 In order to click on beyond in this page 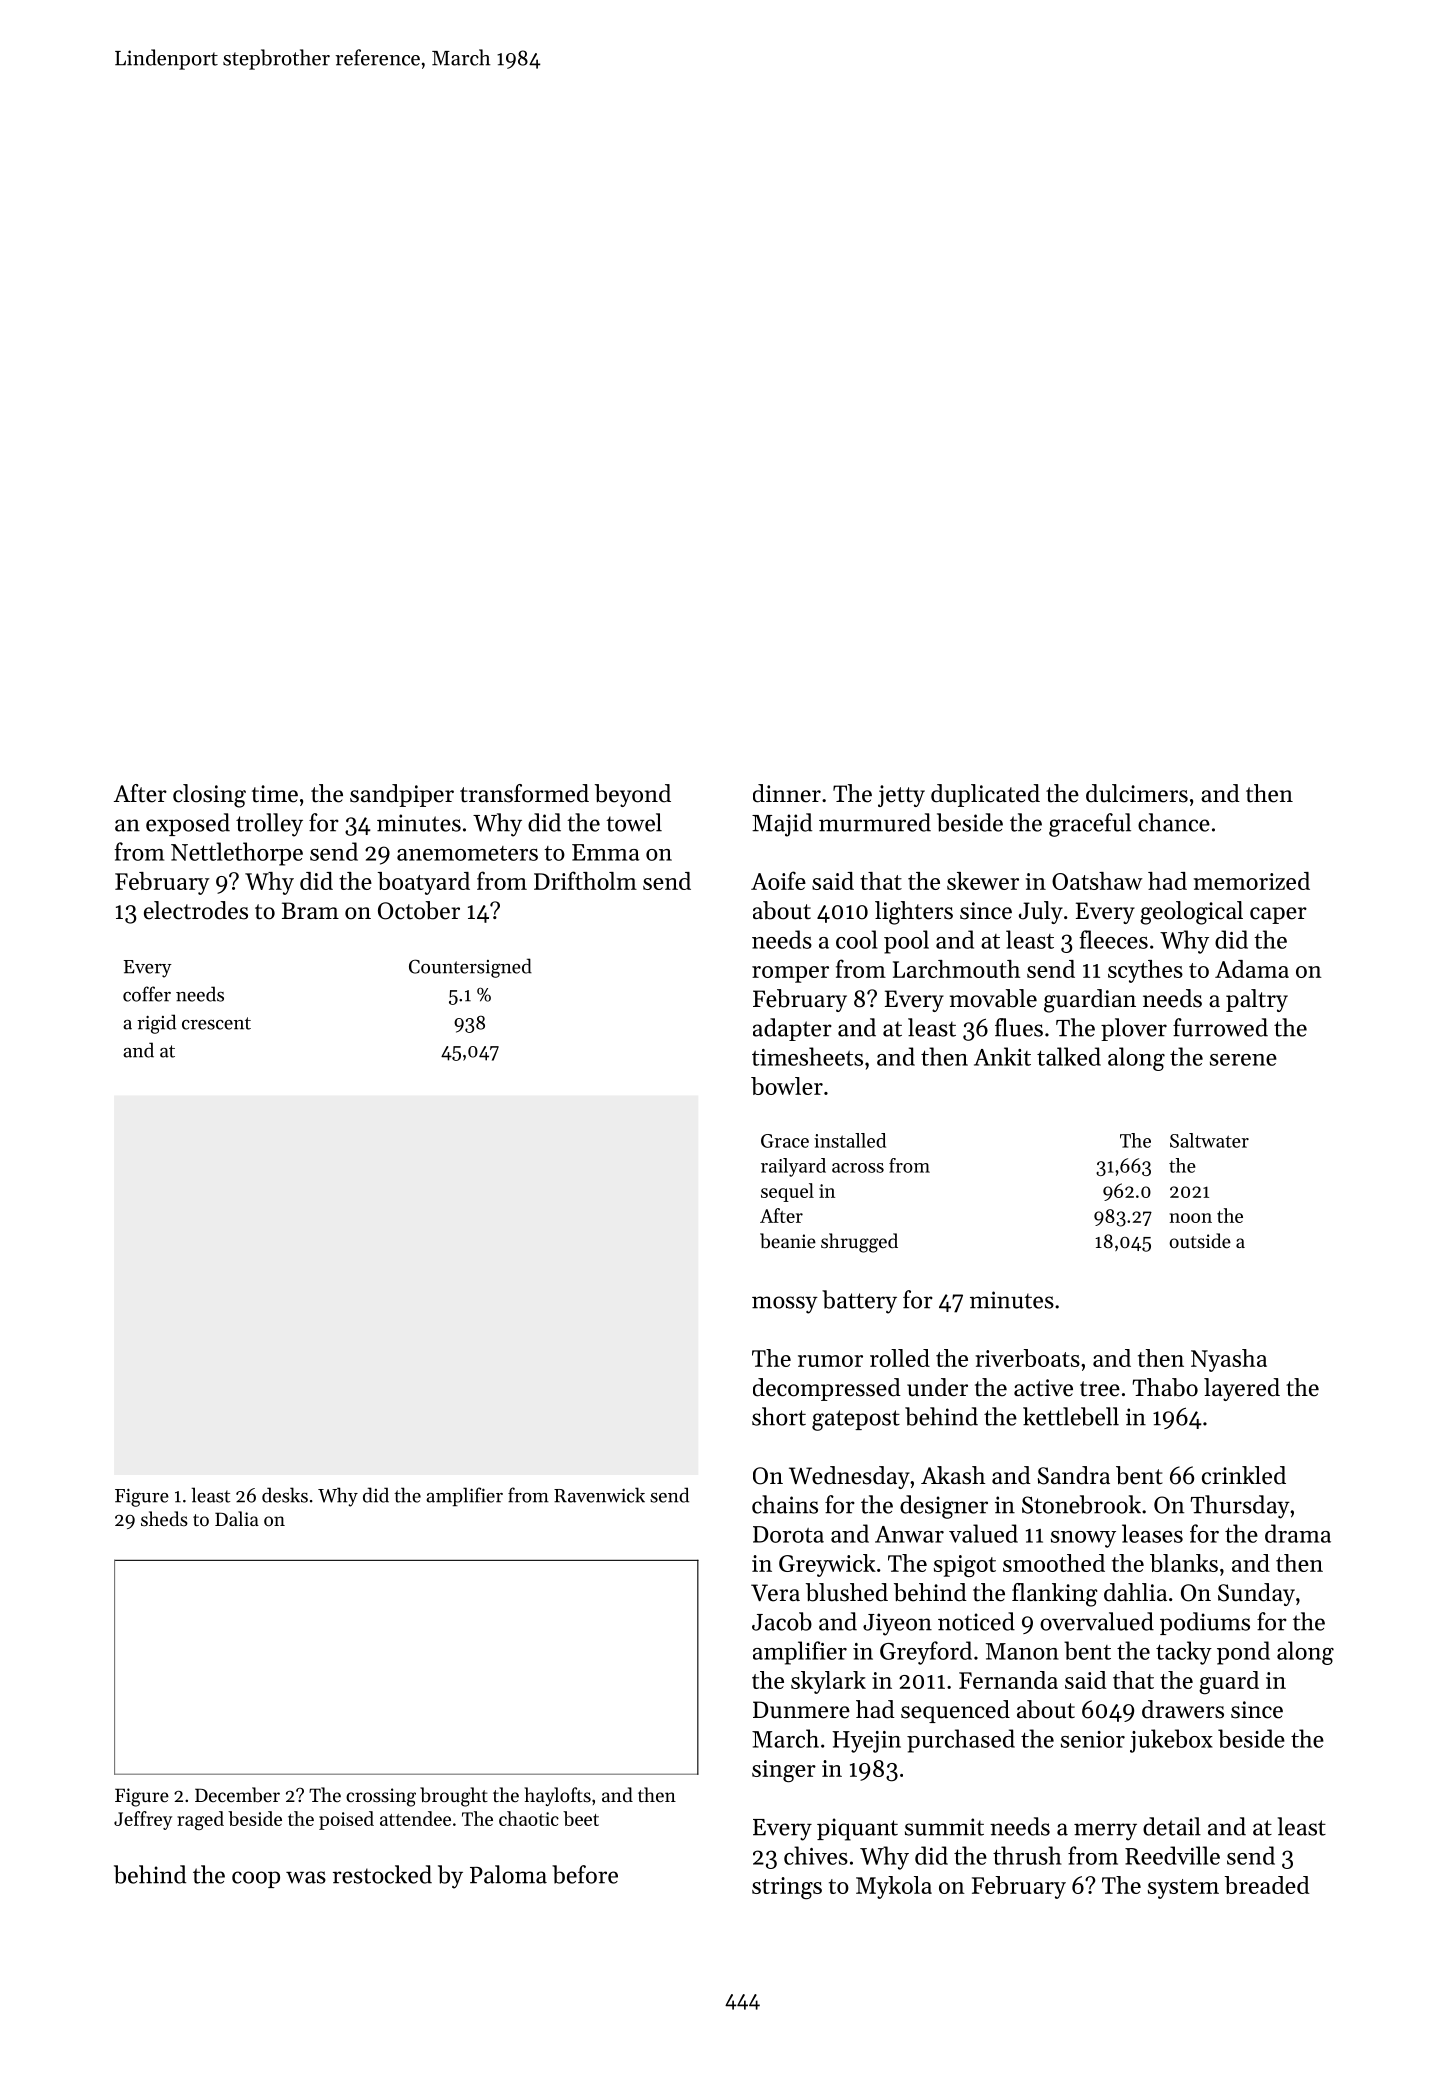, I will do `click(633, 795)`.
